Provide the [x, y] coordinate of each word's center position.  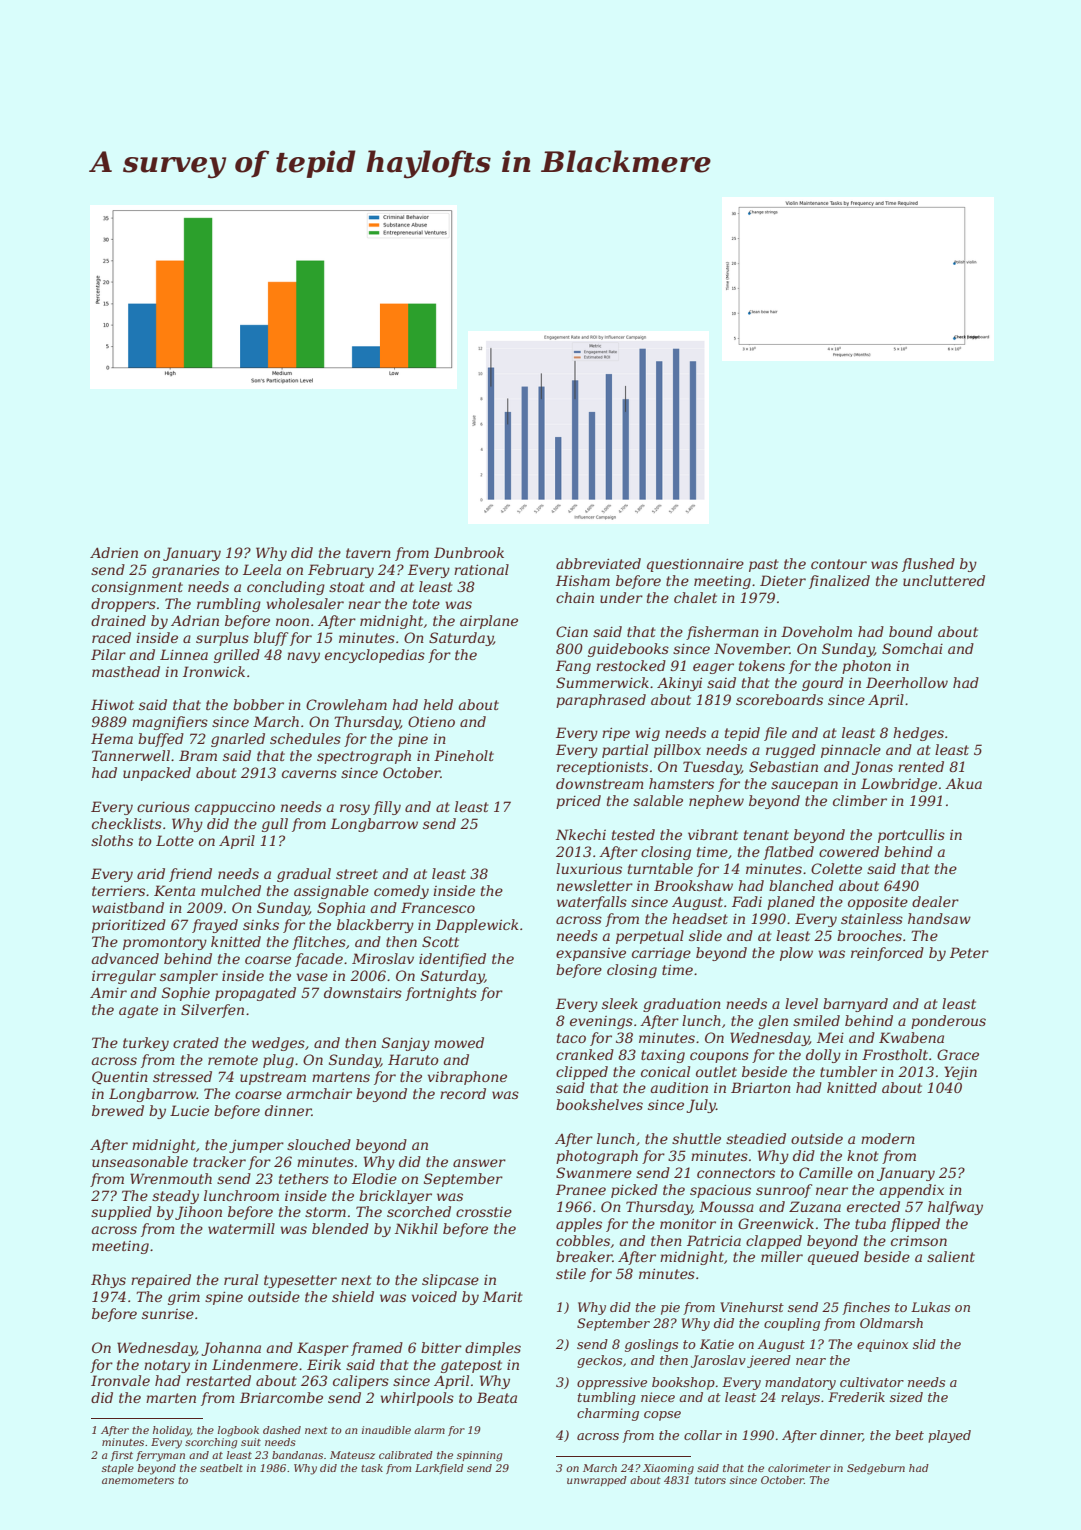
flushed [928, 565]
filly [387, 808]
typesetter [300, 1281]
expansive [591, 954]
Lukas [930, 1307]
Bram [198, 755]
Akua [963, 783]
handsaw [939, 918]
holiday [172, 1431]
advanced [125, 958]
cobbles [583, 1240]
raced [111, 637]
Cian [572, 631]
